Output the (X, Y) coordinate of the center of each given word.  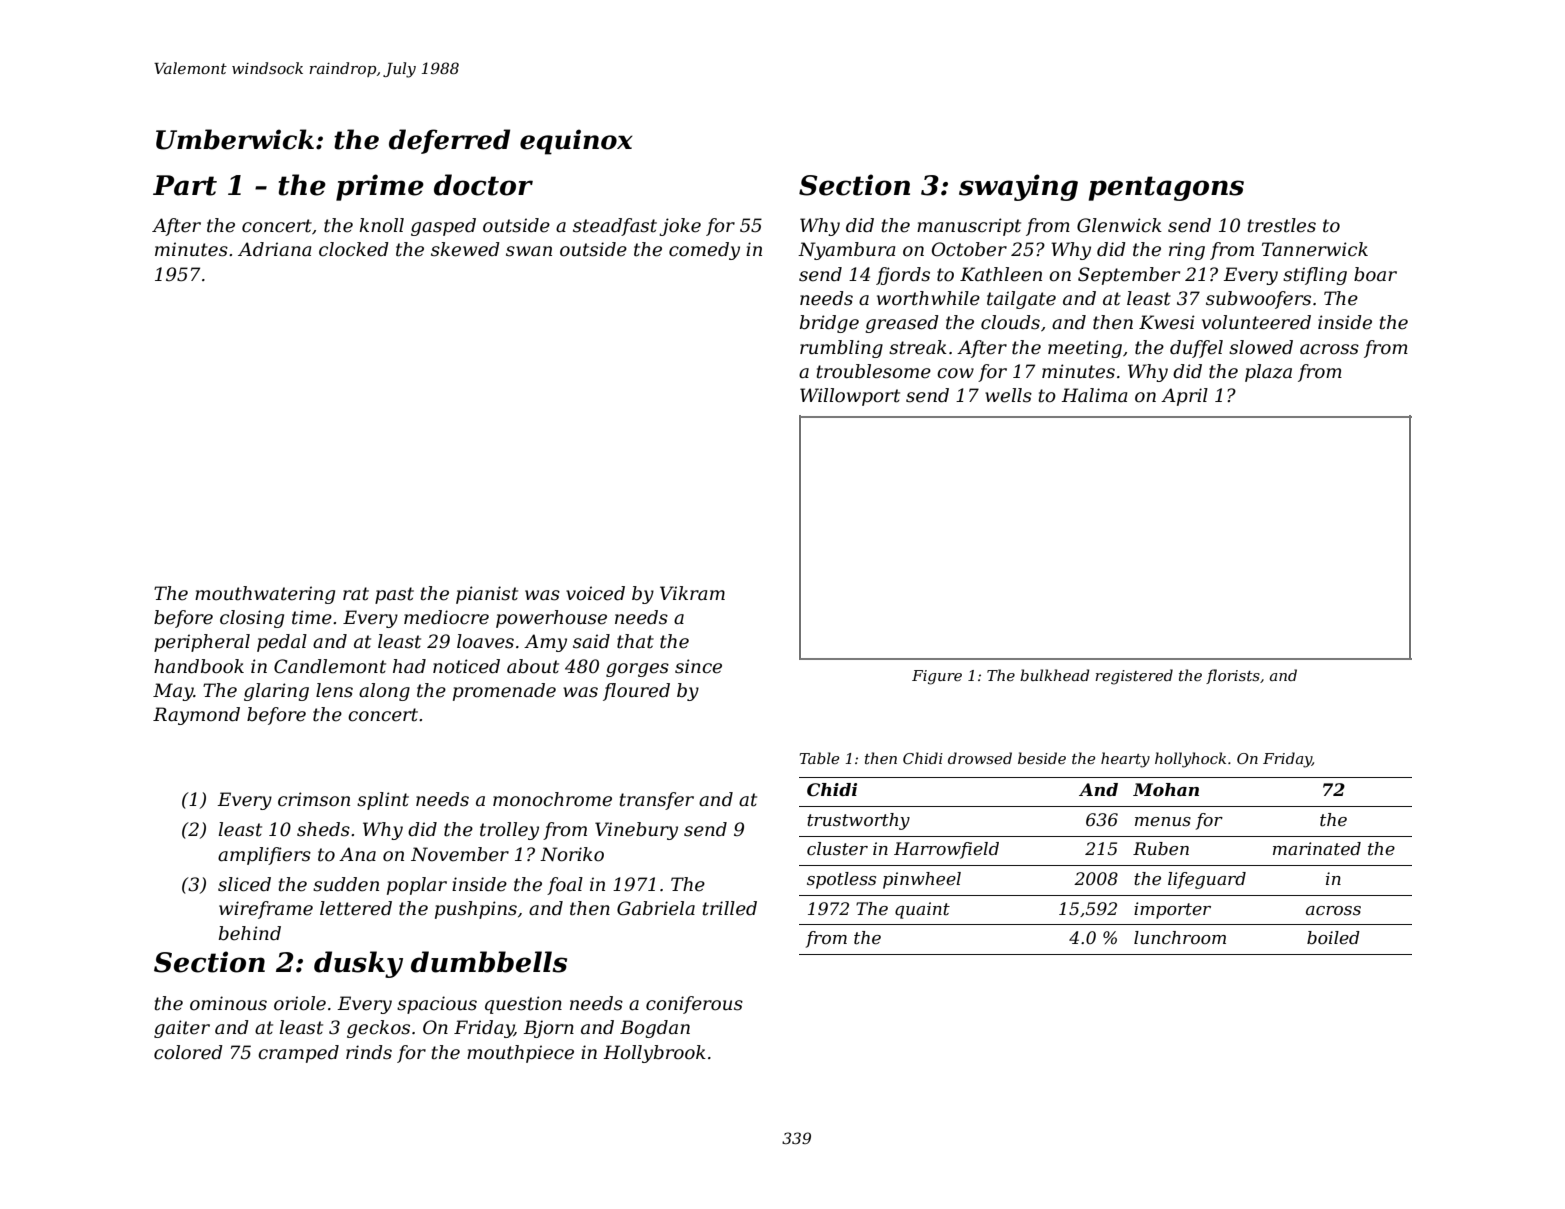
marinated (1317, 849)
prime (380, 187)
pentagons (1166, 188)
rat (356, 593)
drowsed (980, 758)
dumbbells (489, 962)
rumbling (841, 349)
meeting (1085, 349)
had (409, 666)
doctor (483, 185)
